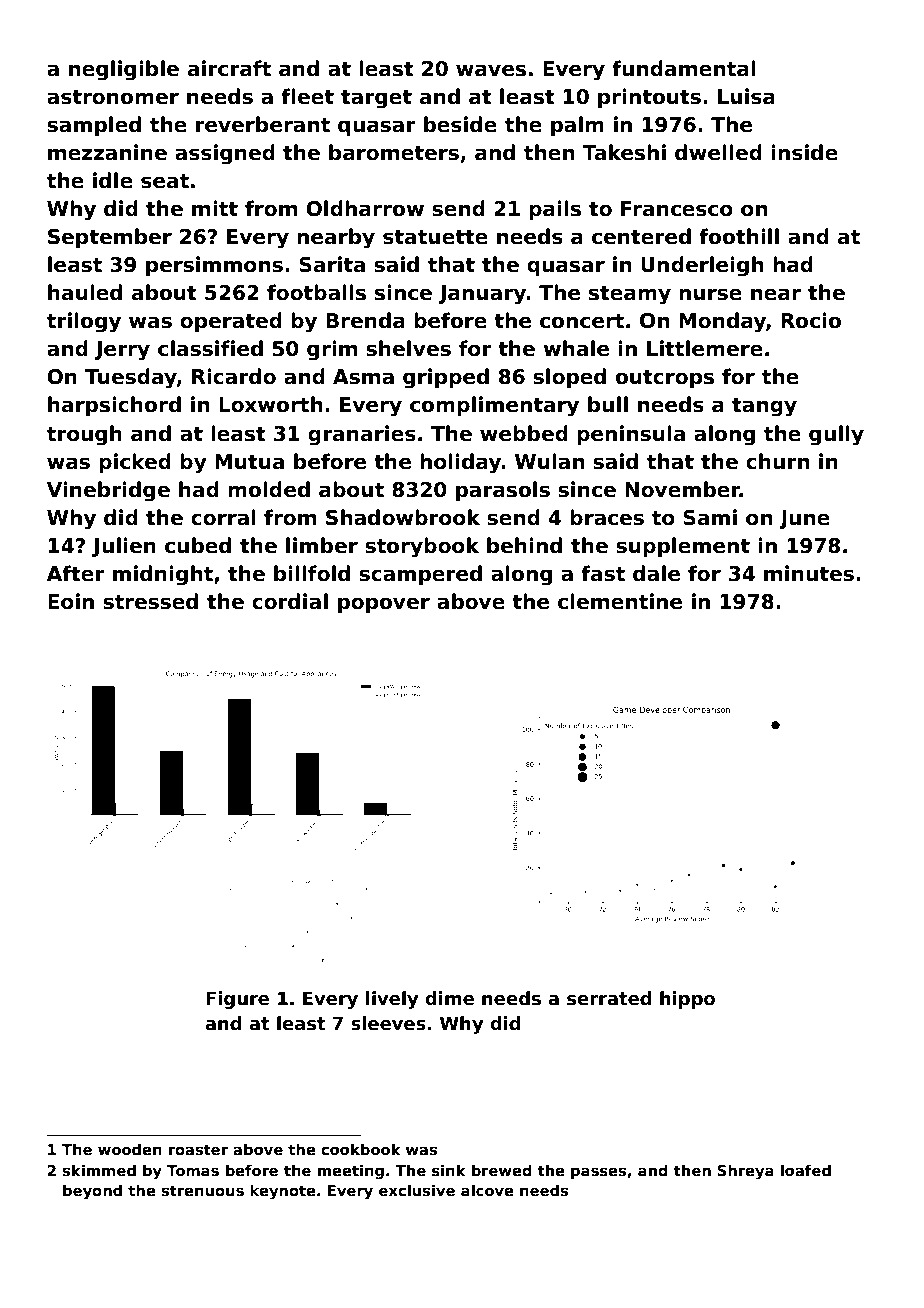 Image resolution: width=924 pixels, height=1308 pixels. What do you see at coordinates (108, 491) in the screenshot?
I see `Vinebridge` at bounding box center [108, 491].
